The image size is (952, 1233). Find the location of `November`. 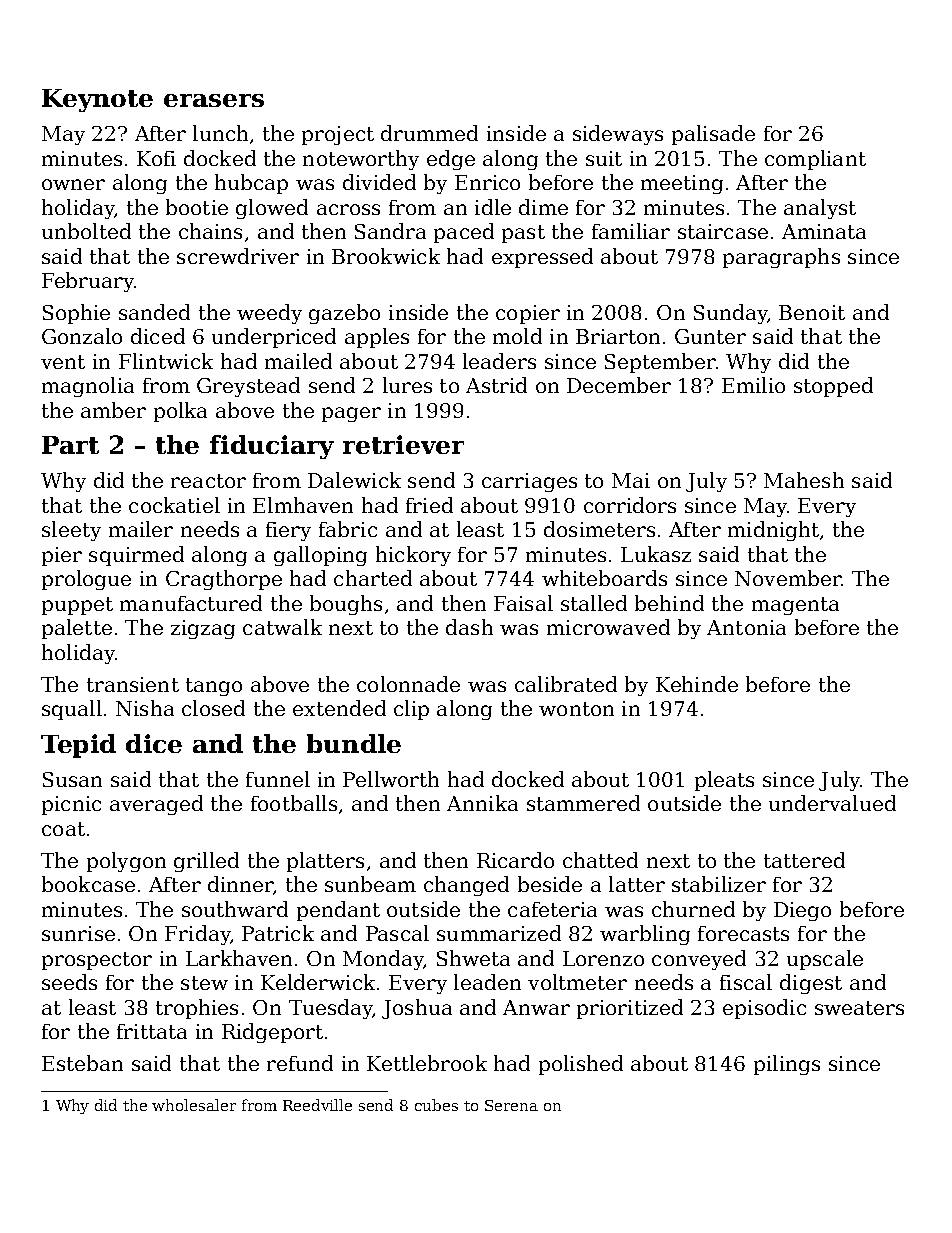

November is located at coordinates (788, 578).
